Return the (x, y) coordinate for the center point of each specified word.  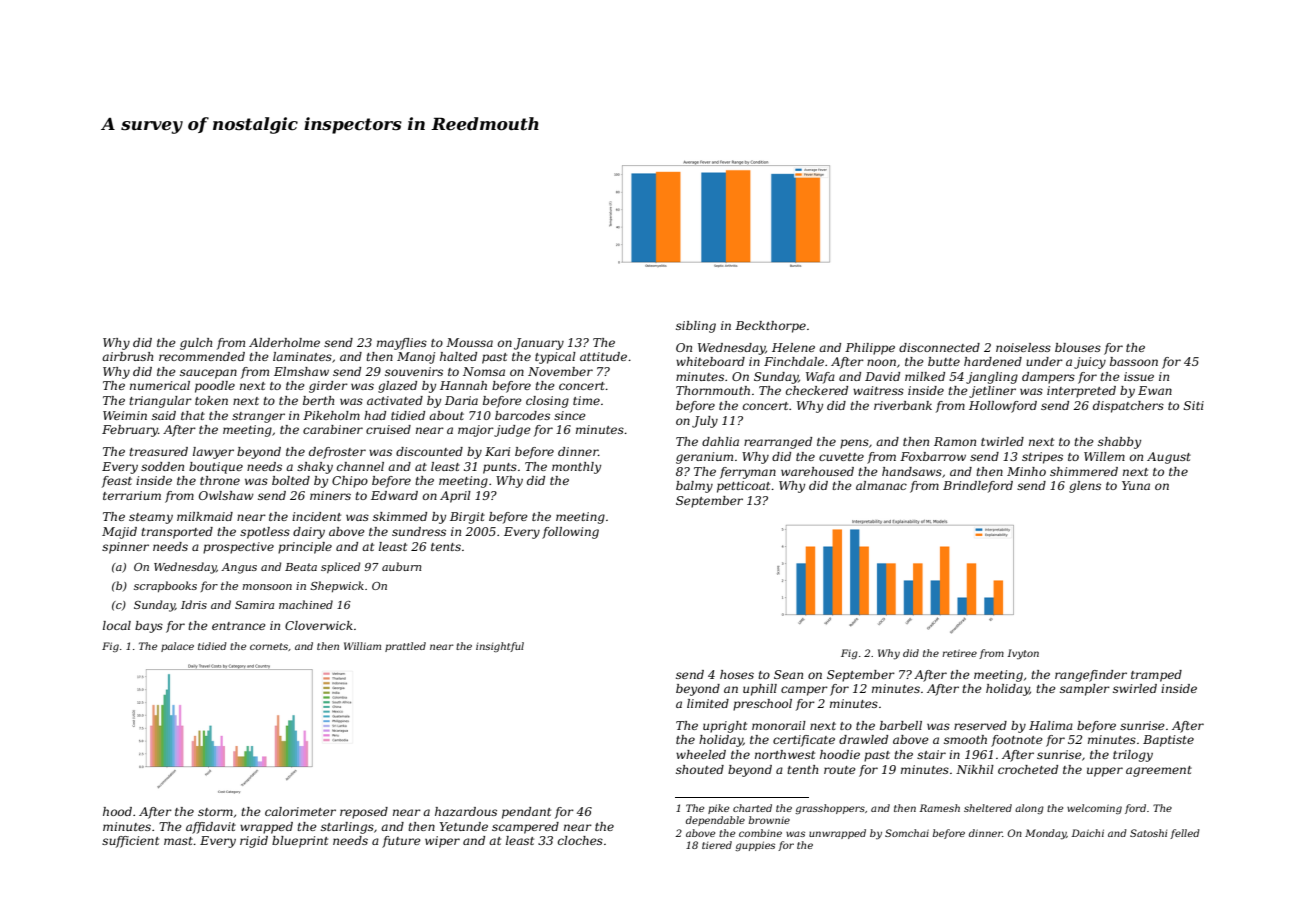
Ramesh (939, 808)
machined (306, 604)
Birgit (467, 518)
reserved (980, 725)
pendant (526, 813)
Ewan (1155, 390)
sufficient (130, 842)
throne (220, 480)
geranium (704, 458)
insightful (500, 647)
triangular (160, 402)
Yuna (1136, 485)
